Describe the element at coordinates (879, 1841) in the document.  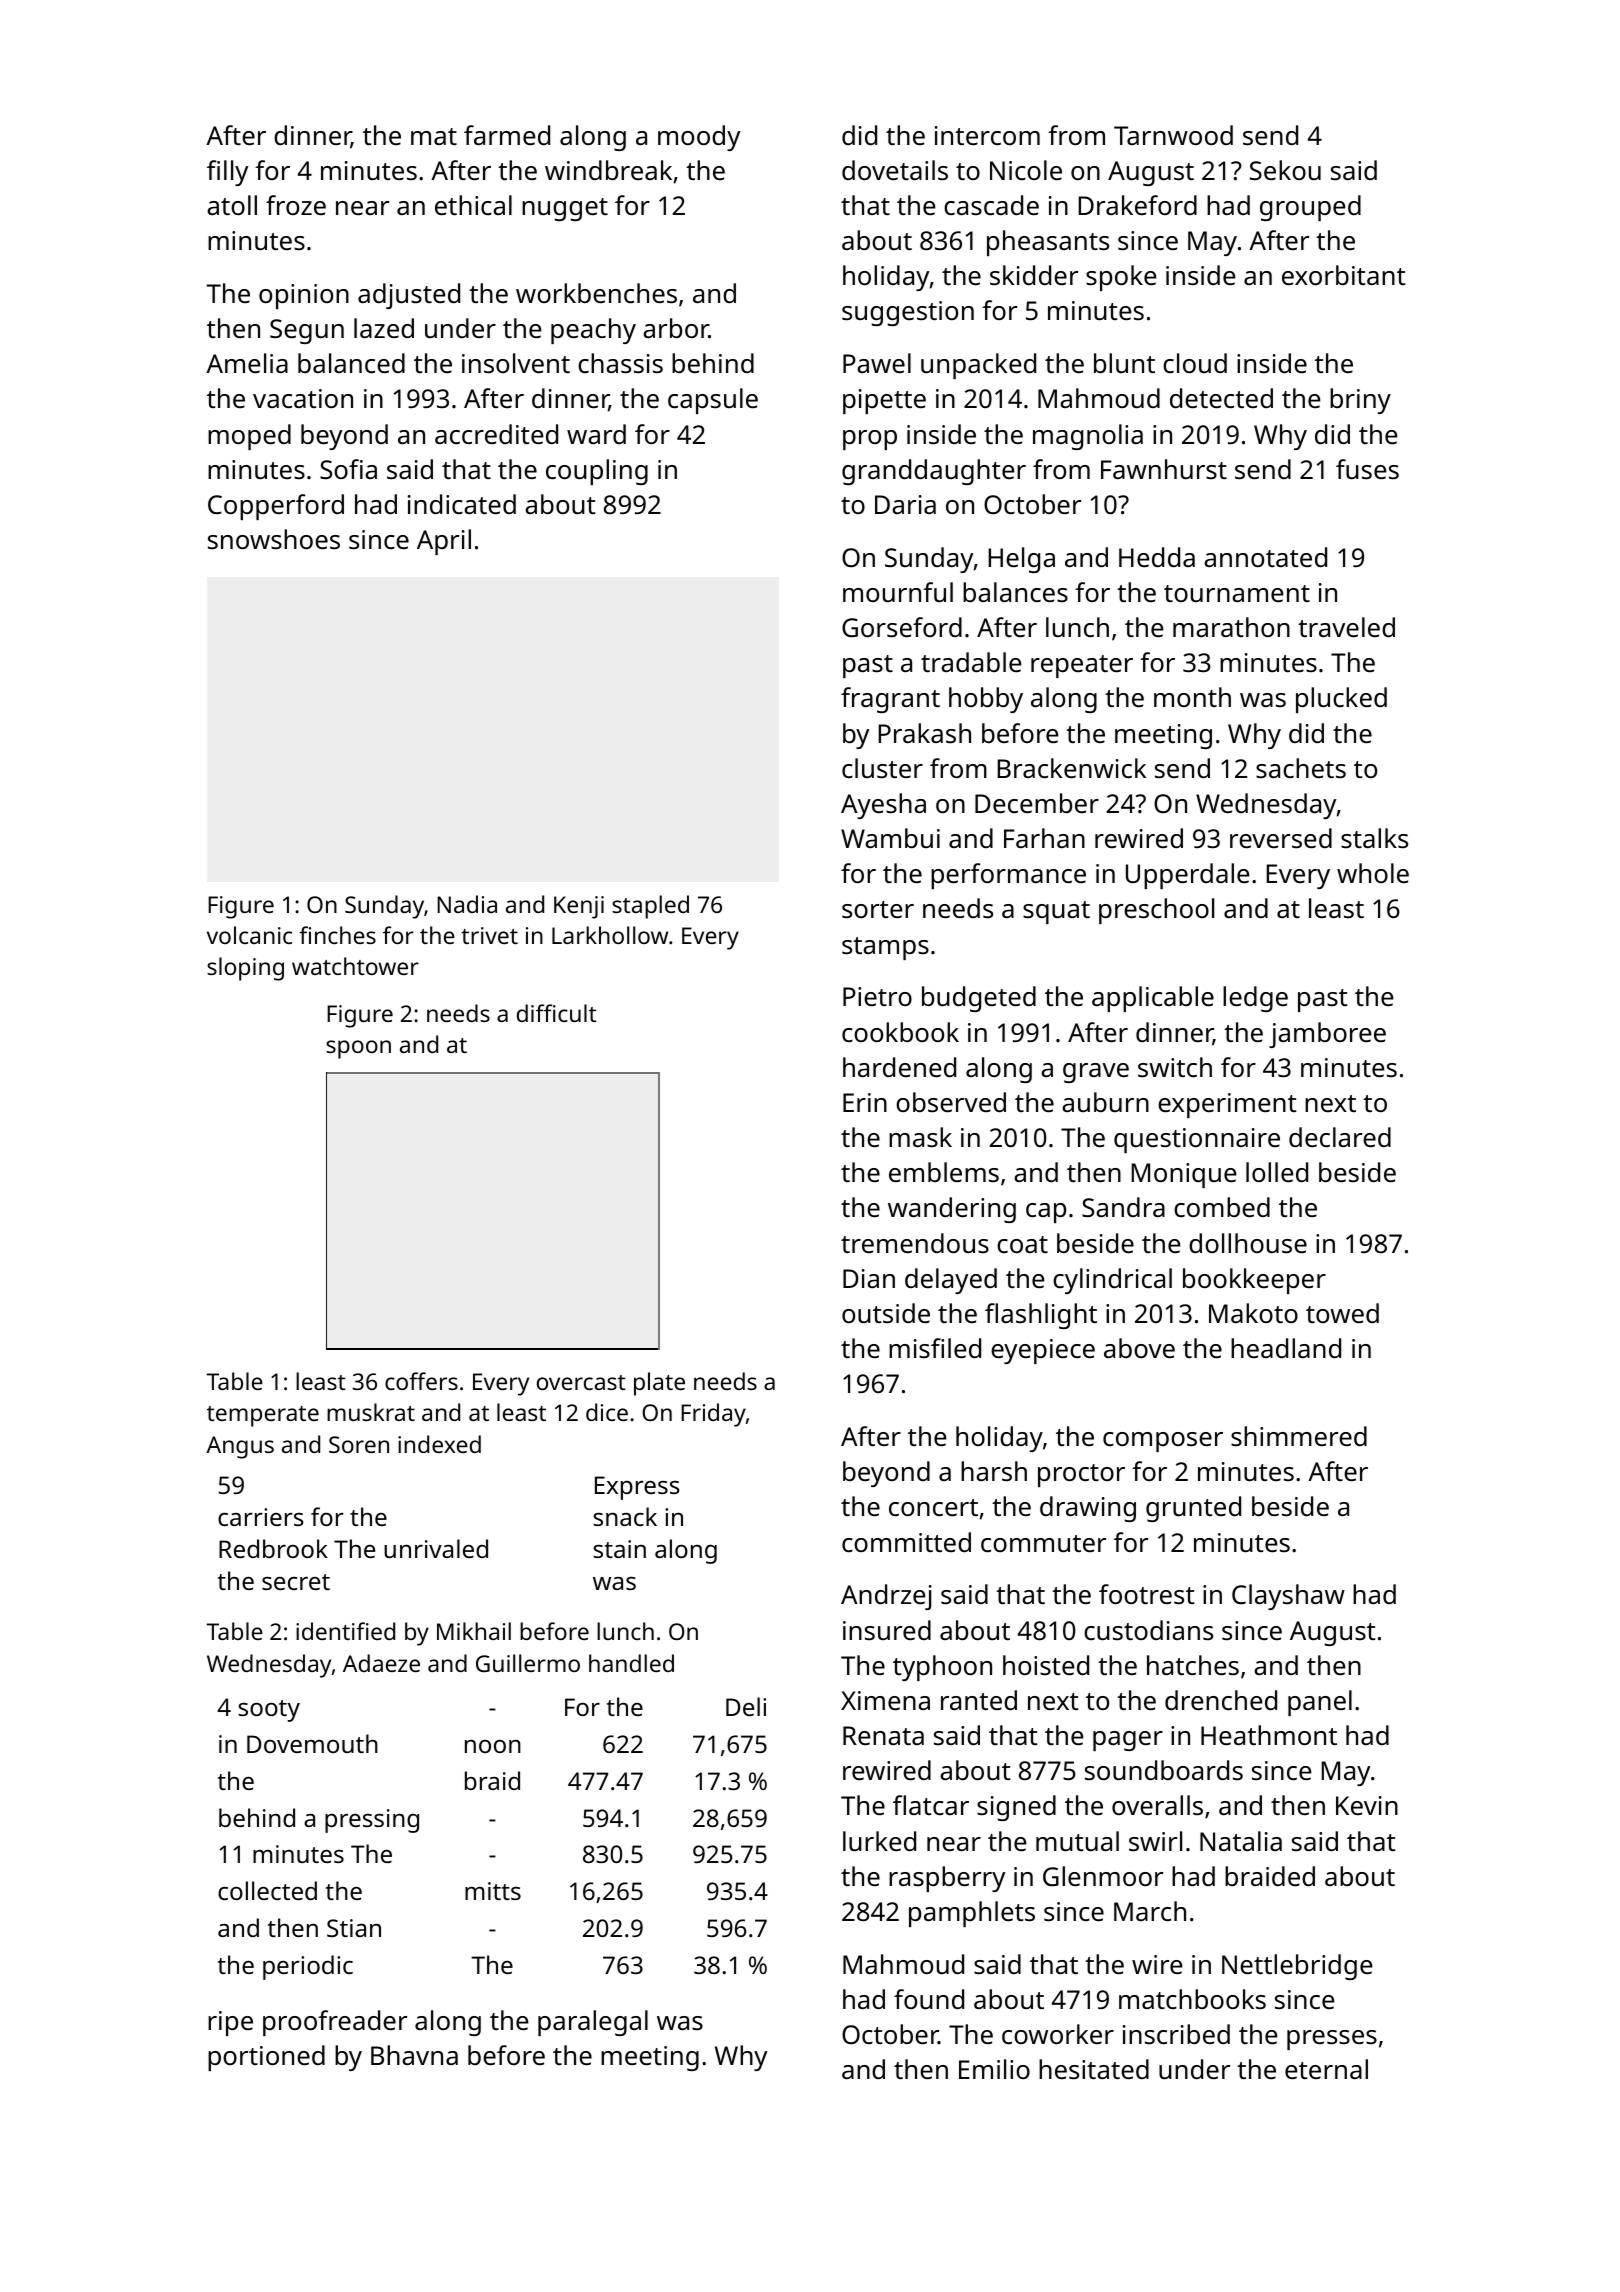
I see `lurked` at that location.
